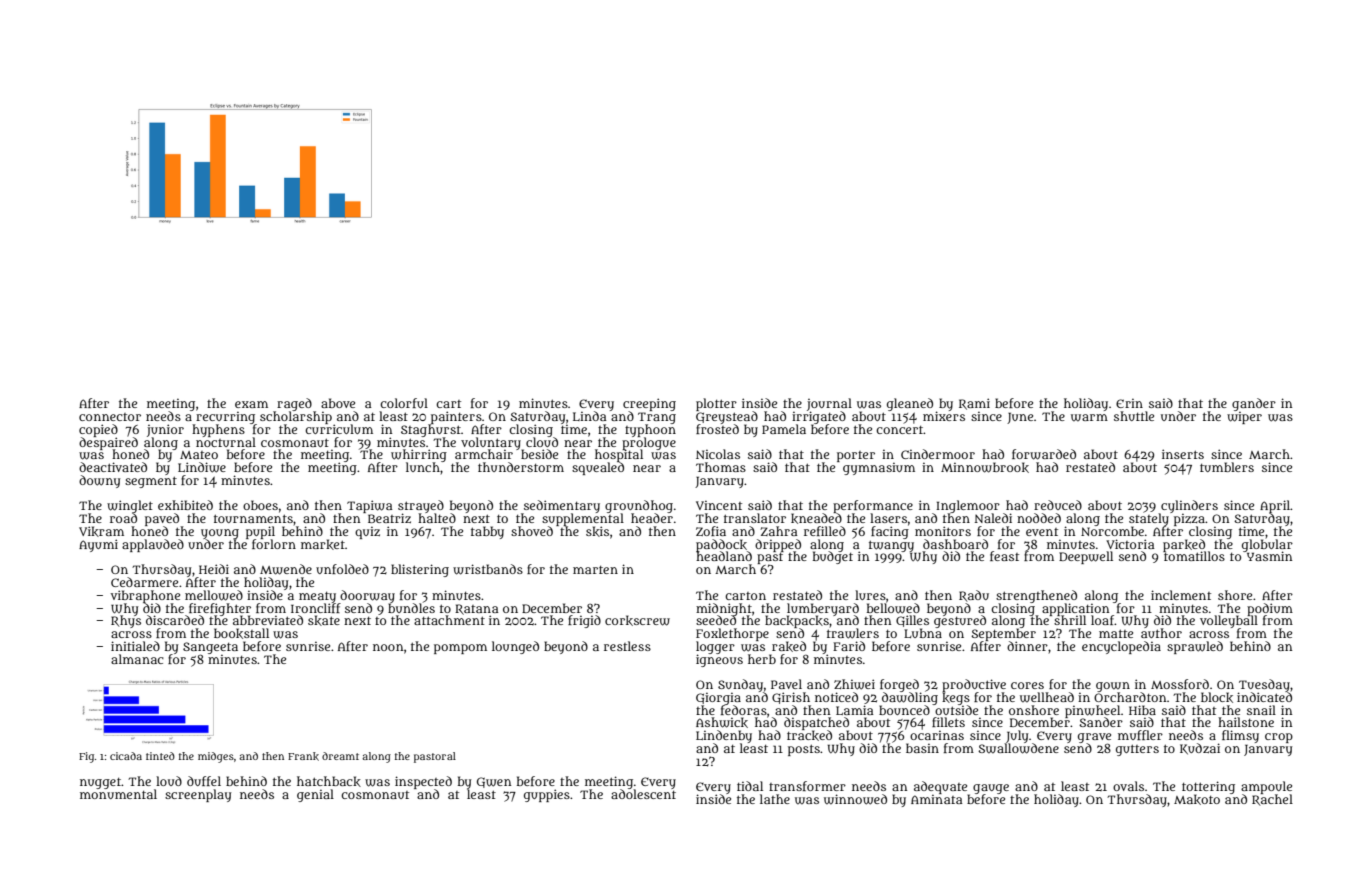 The height and width of the page is (887, 1372). I want to click on Pavel, so click(786, 684).
